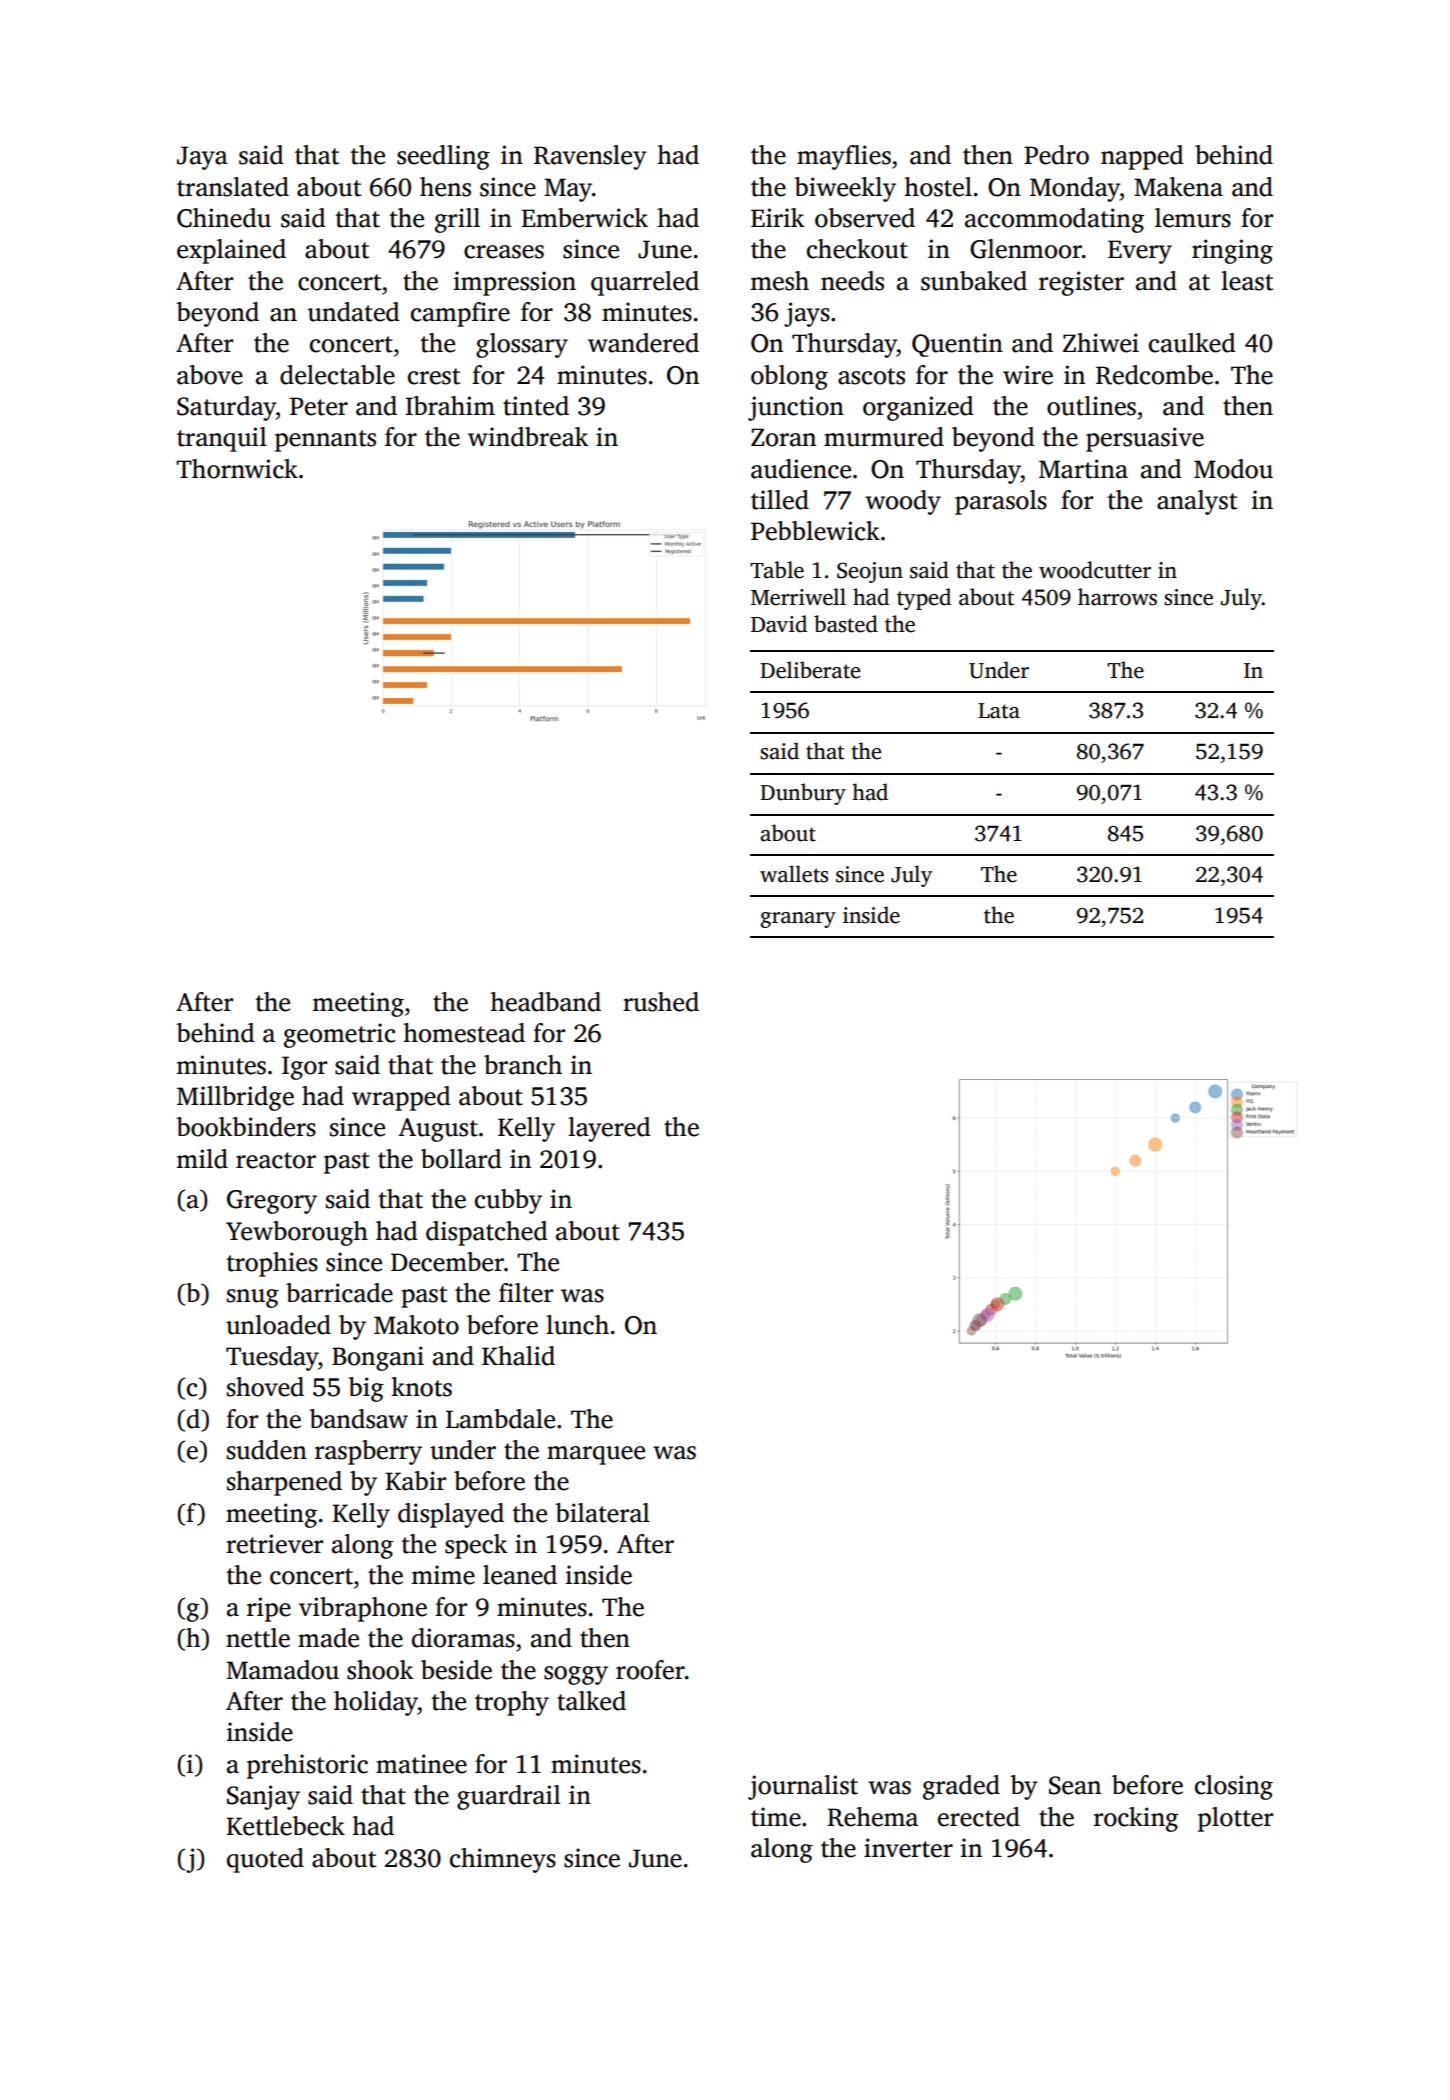  Describe the element at coordinates (844, 157) in the screenshot. I see `mayflies` at that location.
